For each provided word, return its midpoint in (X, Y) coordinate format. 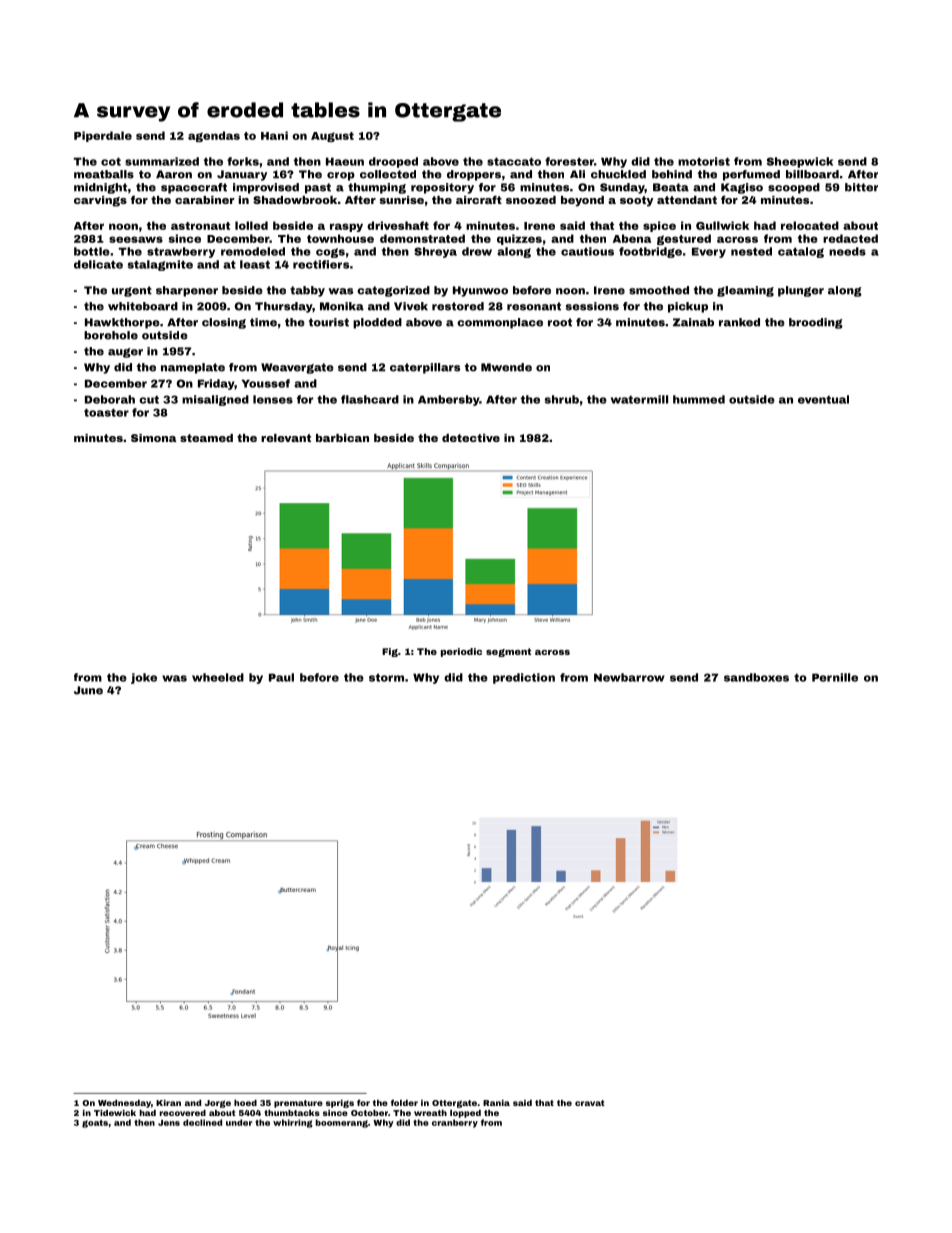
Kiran (168, 1103)
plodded (377, 323)
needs (847, 251)
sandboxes (756, 677)
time (263, 322)
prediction (524, 678)
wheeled (218, 677)
